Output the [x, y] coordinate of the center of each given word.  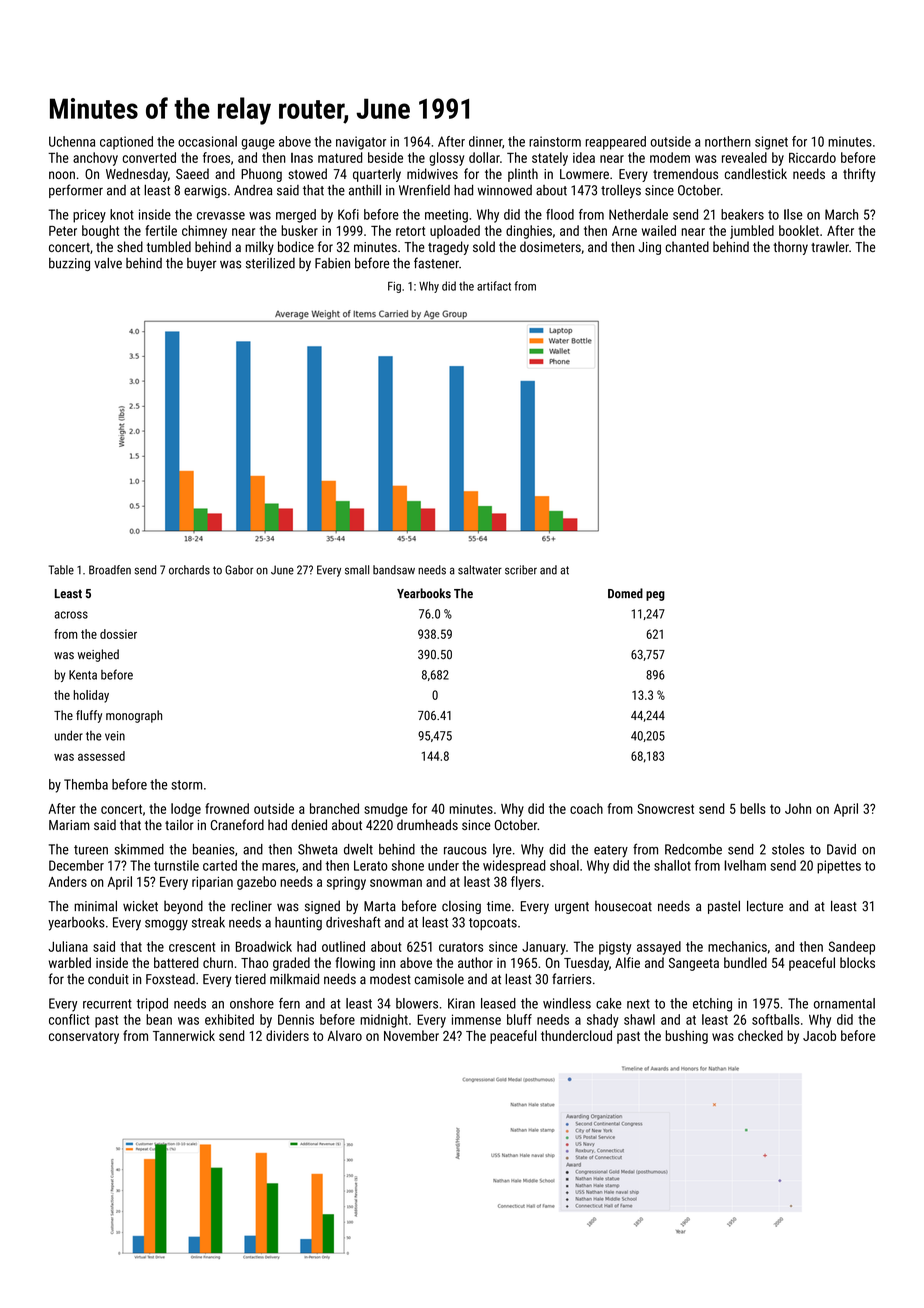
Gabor [239, 570]
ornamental [844, 1003]
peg [655, 596]
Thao [254, 962]
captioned [126, 143]
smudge [386, 810]
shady [603, 1021]
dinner [485, 141]
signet [771, 143]
